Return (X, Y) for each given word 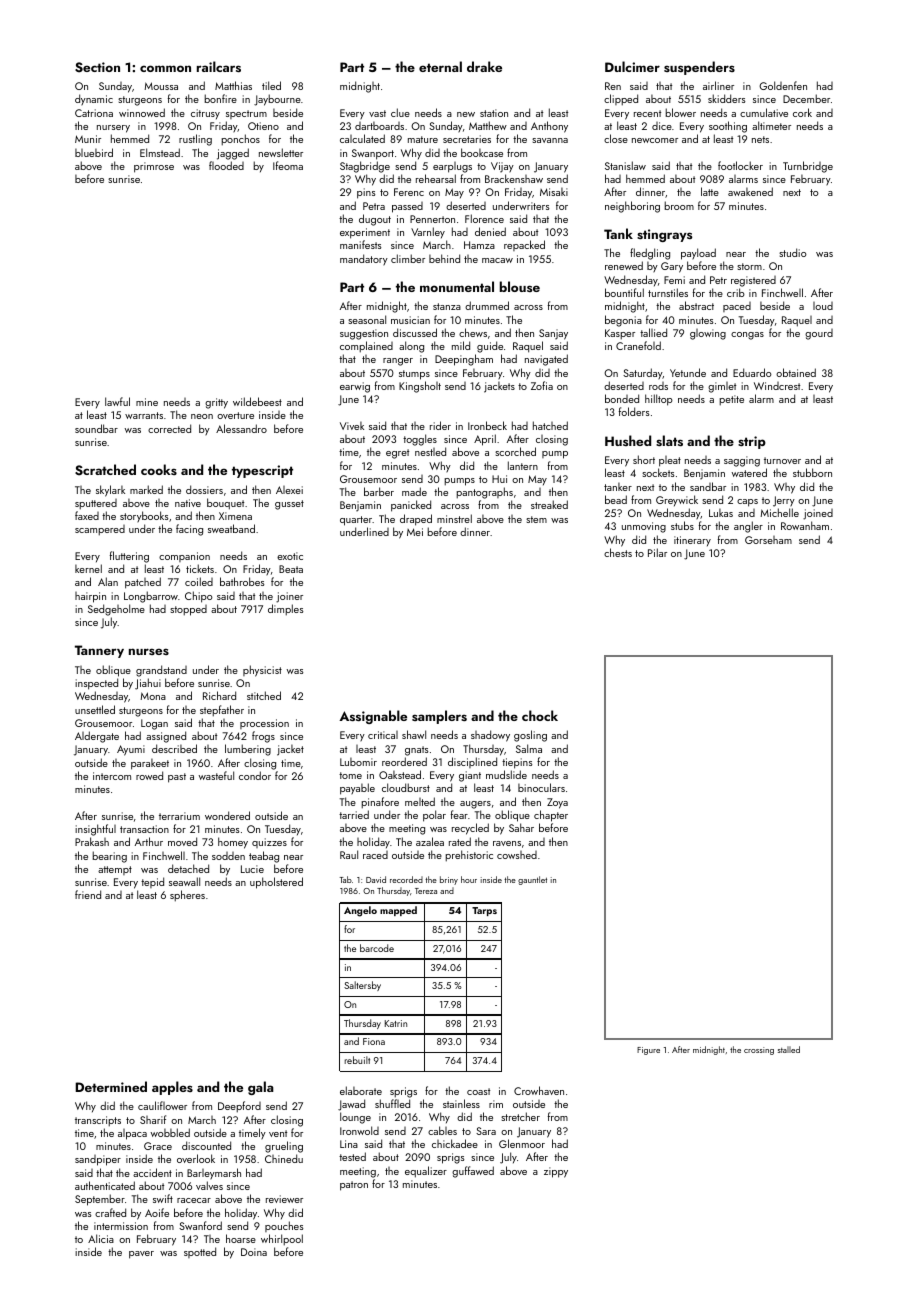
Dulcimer (632, 66)
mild (461, 345)
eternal (440, 66)
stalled (789, 1049)
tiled (271, 85)
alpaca (132, 1134)
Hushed (628, 440)
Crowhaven (539, 1090)
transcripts (98, 1121)
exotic (290, 556)
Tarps (484, 911)
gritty (216, 403)
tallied (653, 332)
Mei (415, 532)
